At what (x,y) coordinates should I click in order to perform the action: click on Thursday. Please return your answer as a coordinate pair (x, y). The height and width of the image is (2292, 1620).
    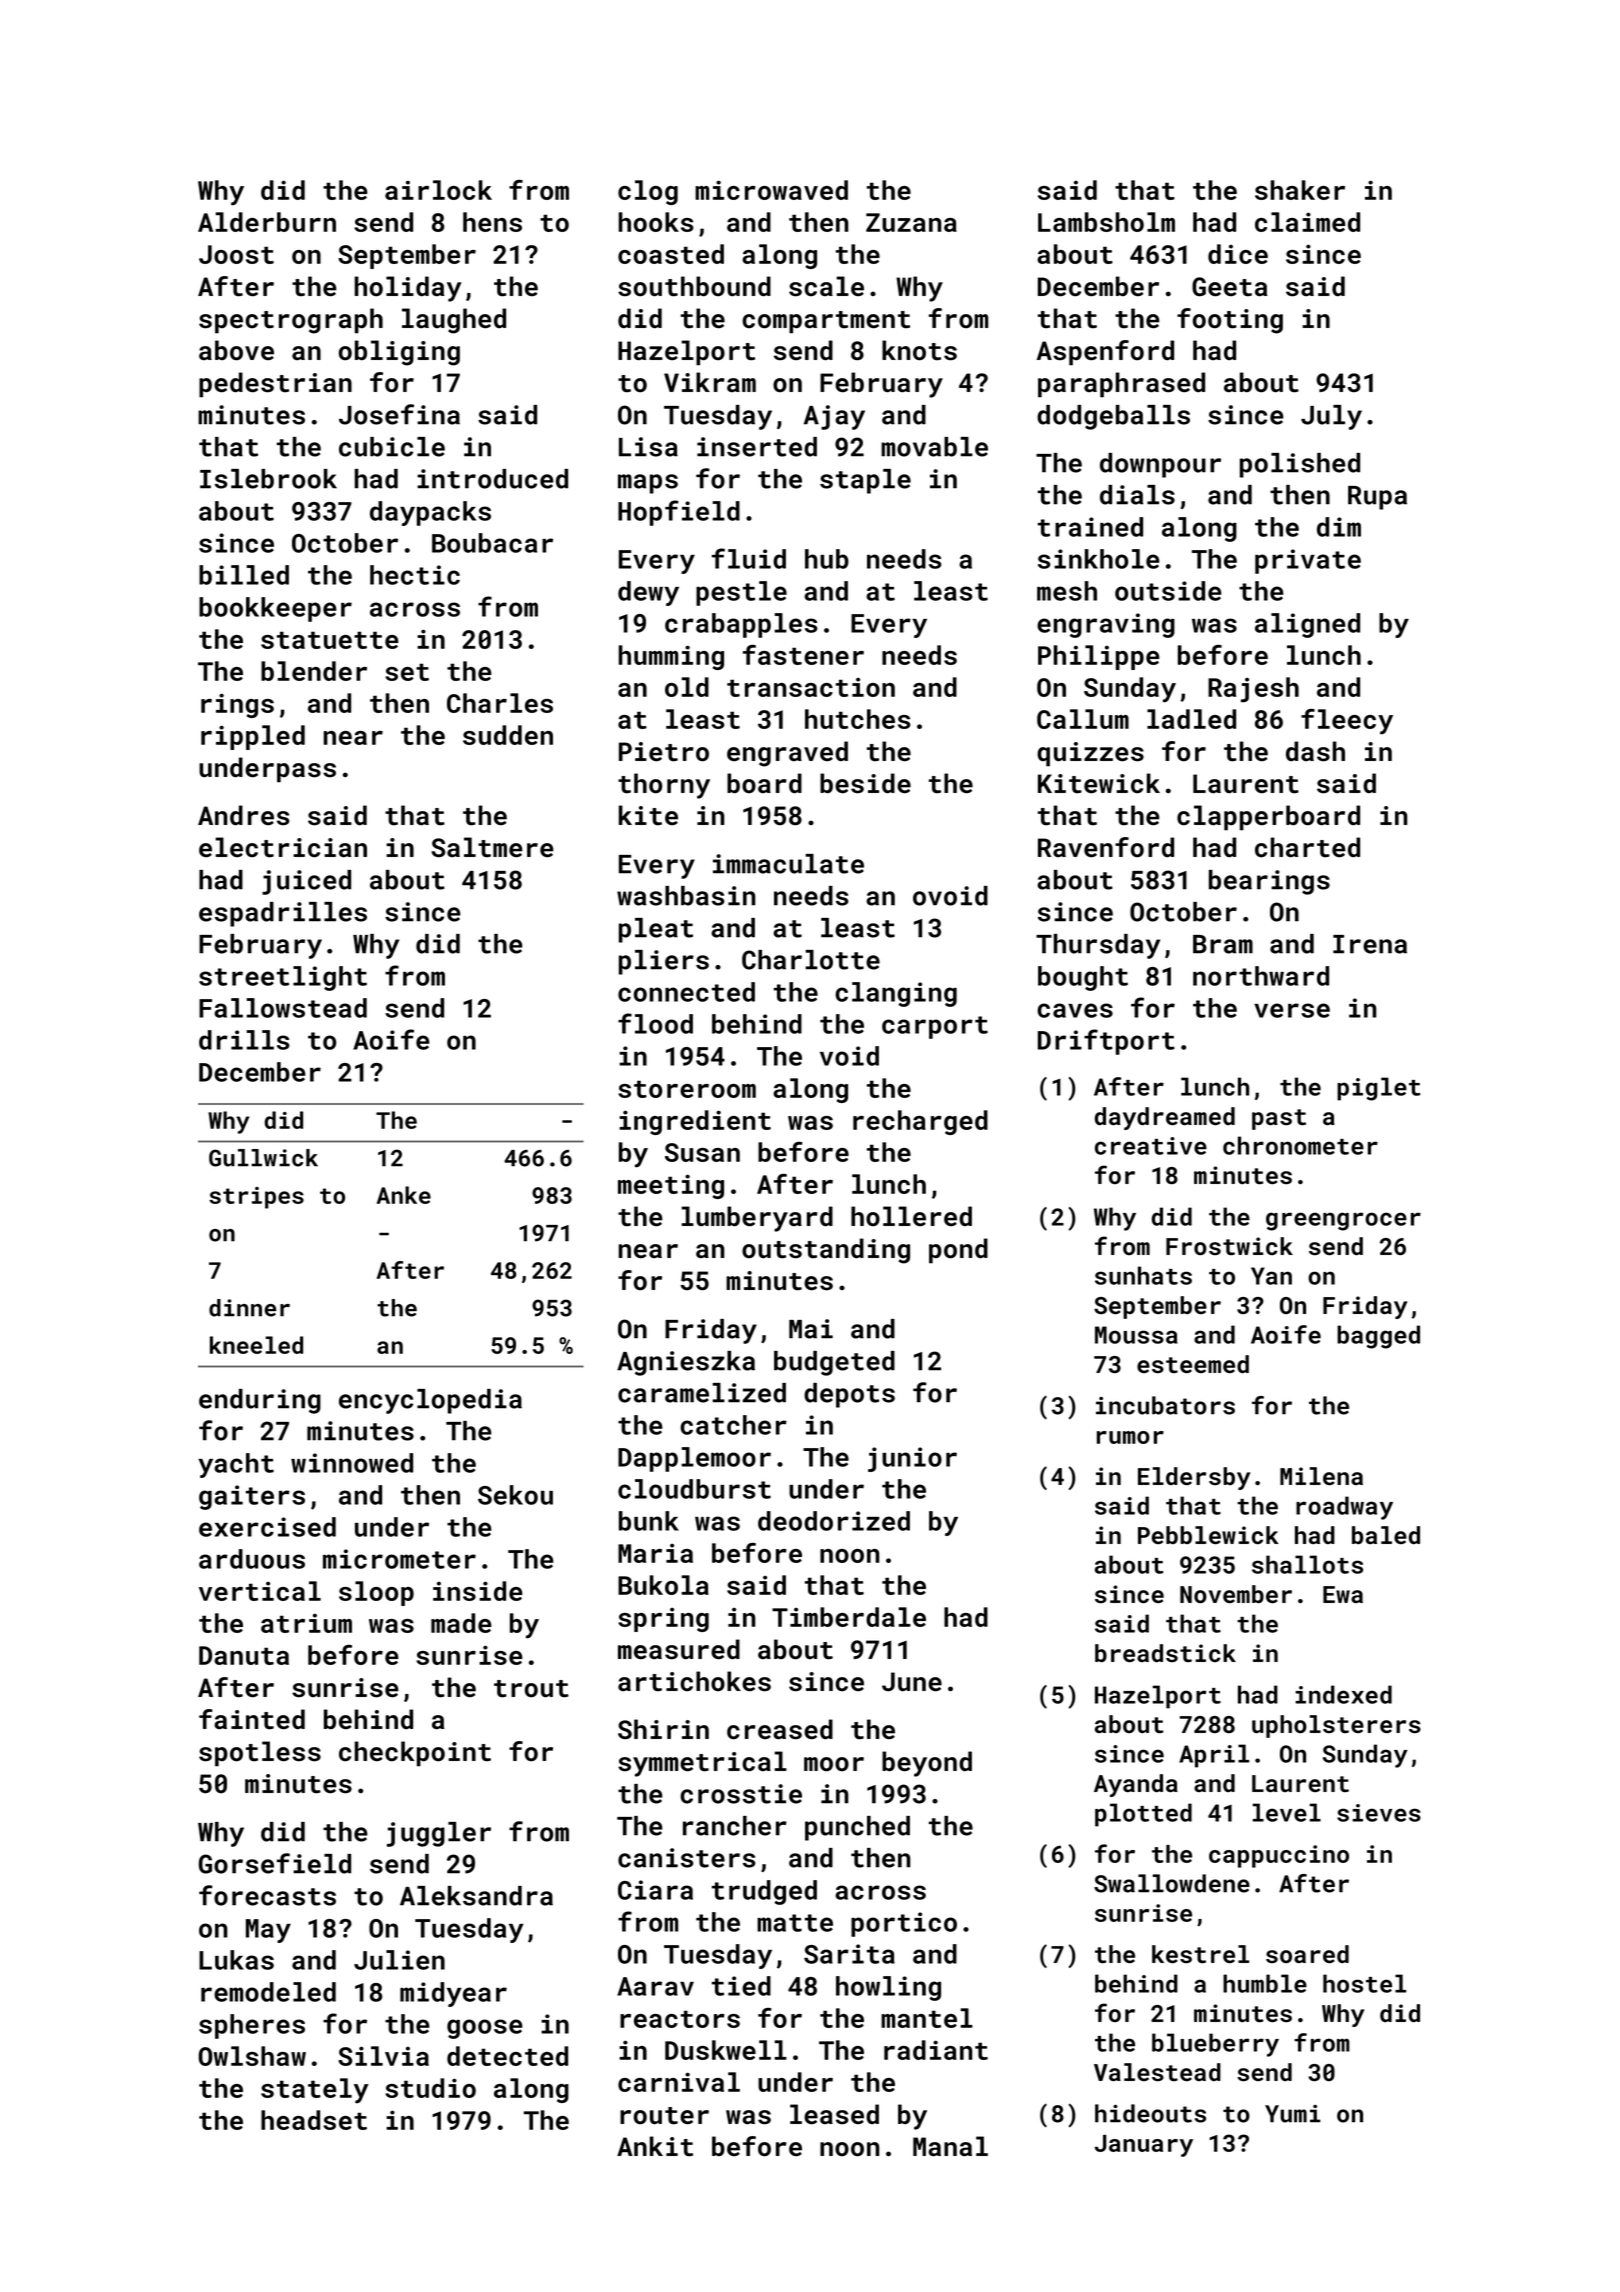
    Looking at the image, I should click on (1098, 946).
